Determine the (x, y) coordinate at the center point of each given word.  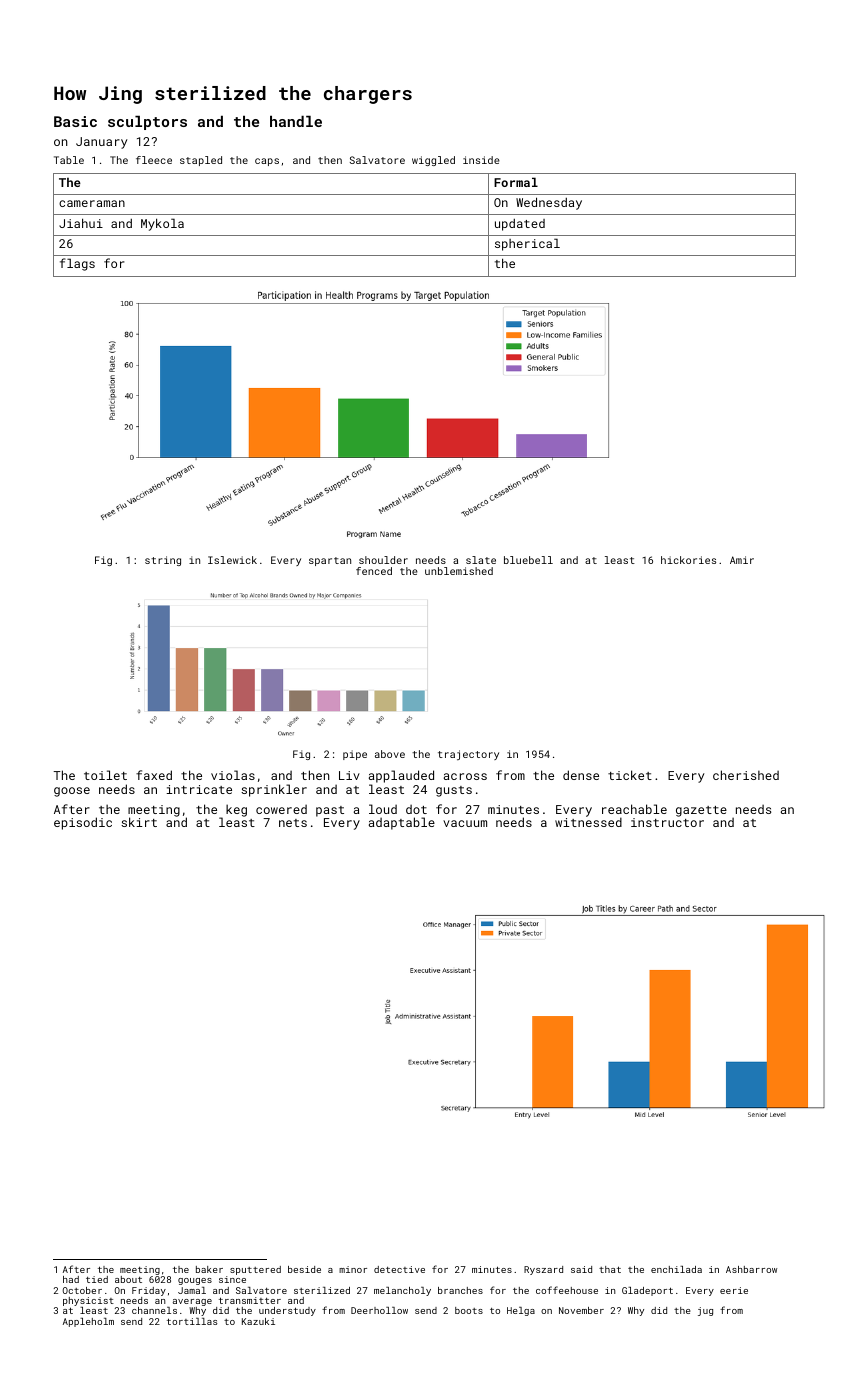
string (163, 561)
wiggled (433, 161)
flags (77, 264)
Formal (516, 182)
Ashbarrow (751, 1269)
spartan (330, 561)
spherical (527, 244)
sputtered (255, 1270)
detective (399, 1269)
